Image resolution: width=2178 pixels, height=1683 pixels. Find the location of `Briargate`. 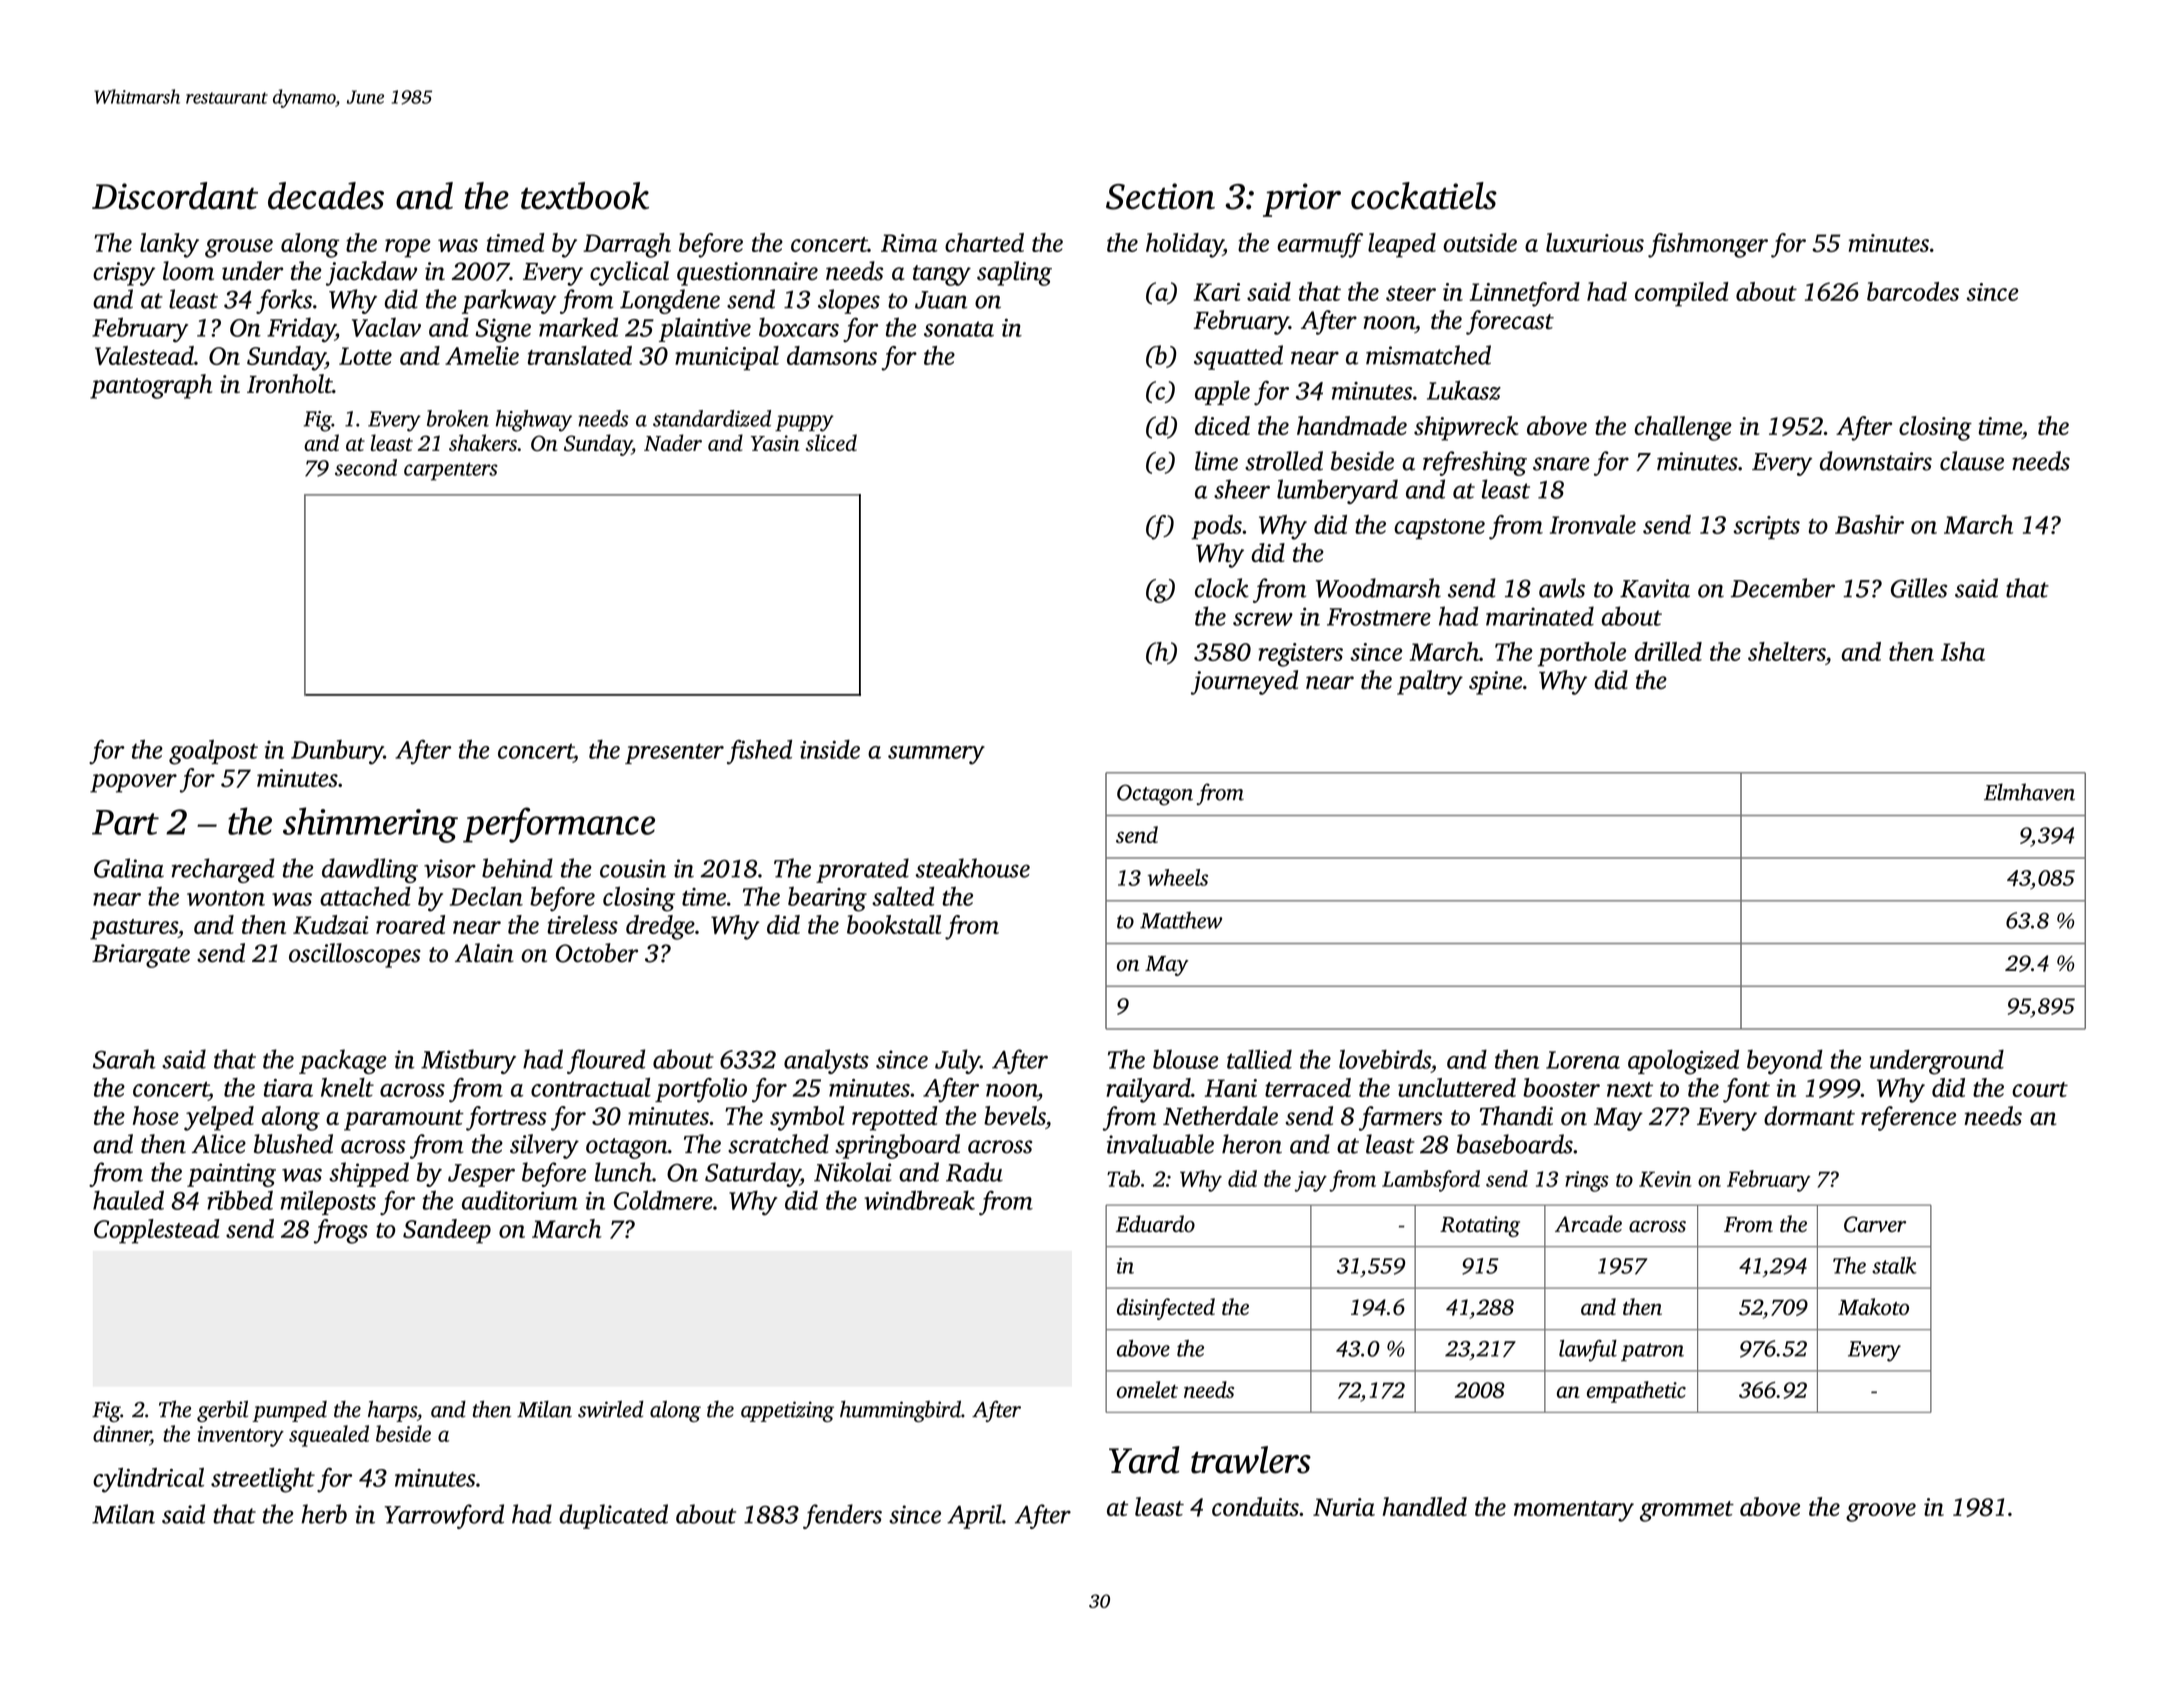

Briargate is located at coordinates (141, 956).
